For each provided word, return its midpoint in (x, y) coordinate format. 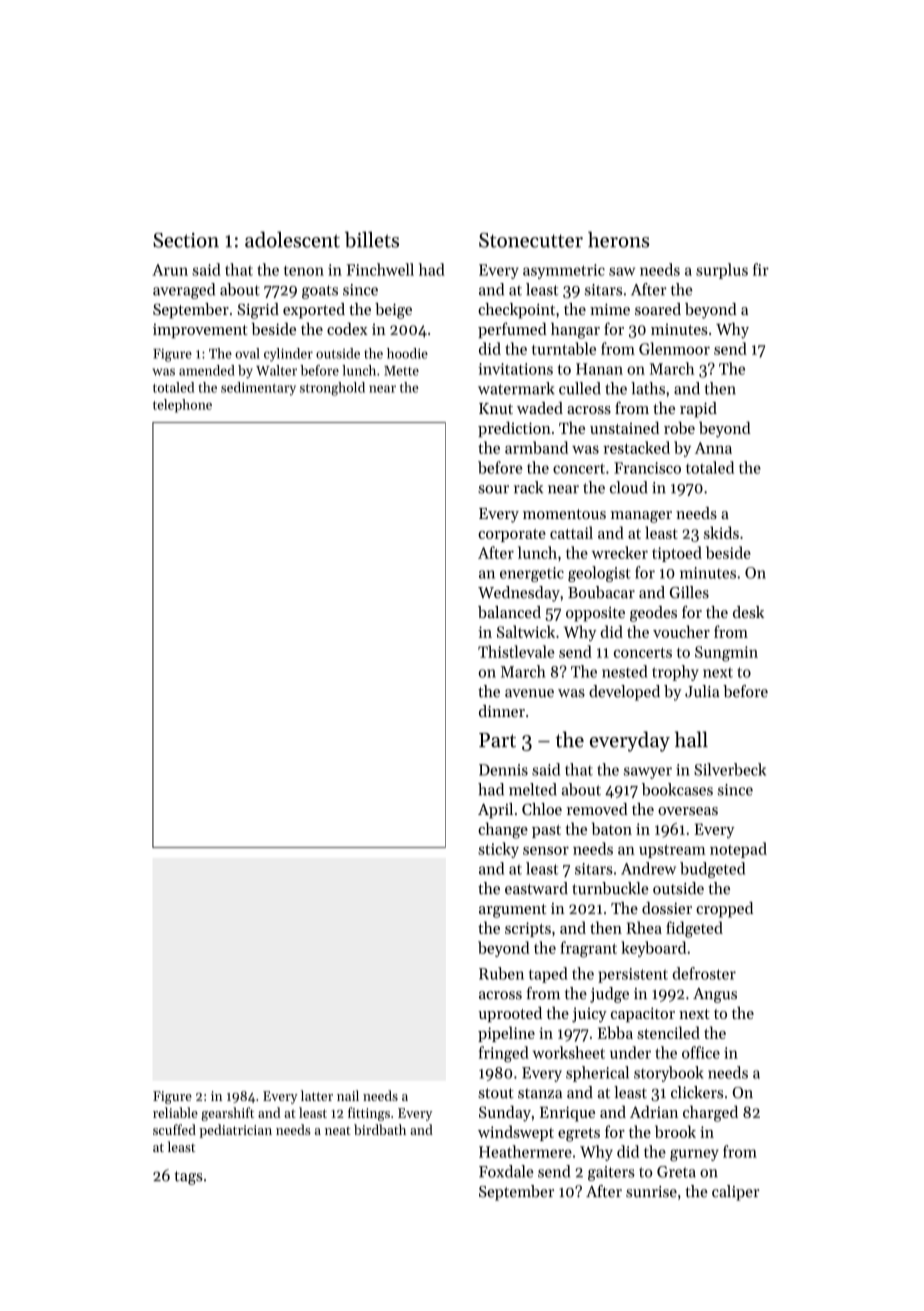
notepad (738, 850)
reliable (175, 1112)
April (495, 811)
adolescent (292, 239)
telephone (182, 406)
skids (721, 532)
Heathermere (525, 1151)
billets (372, 239)
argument (512, 911)
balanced (509, 612)
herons (618, 239)
